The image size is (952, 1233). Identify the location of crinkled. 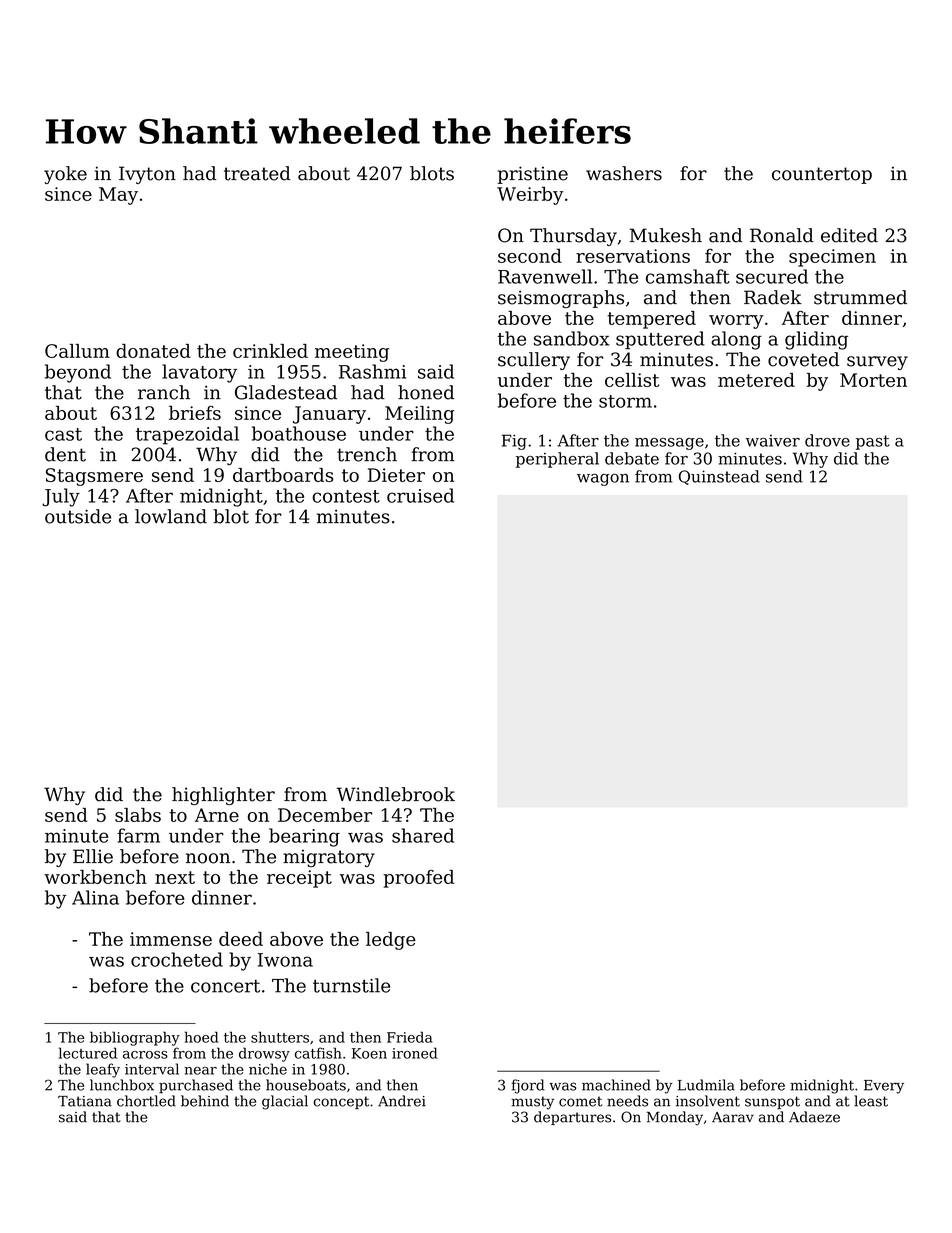
(270, 351).
